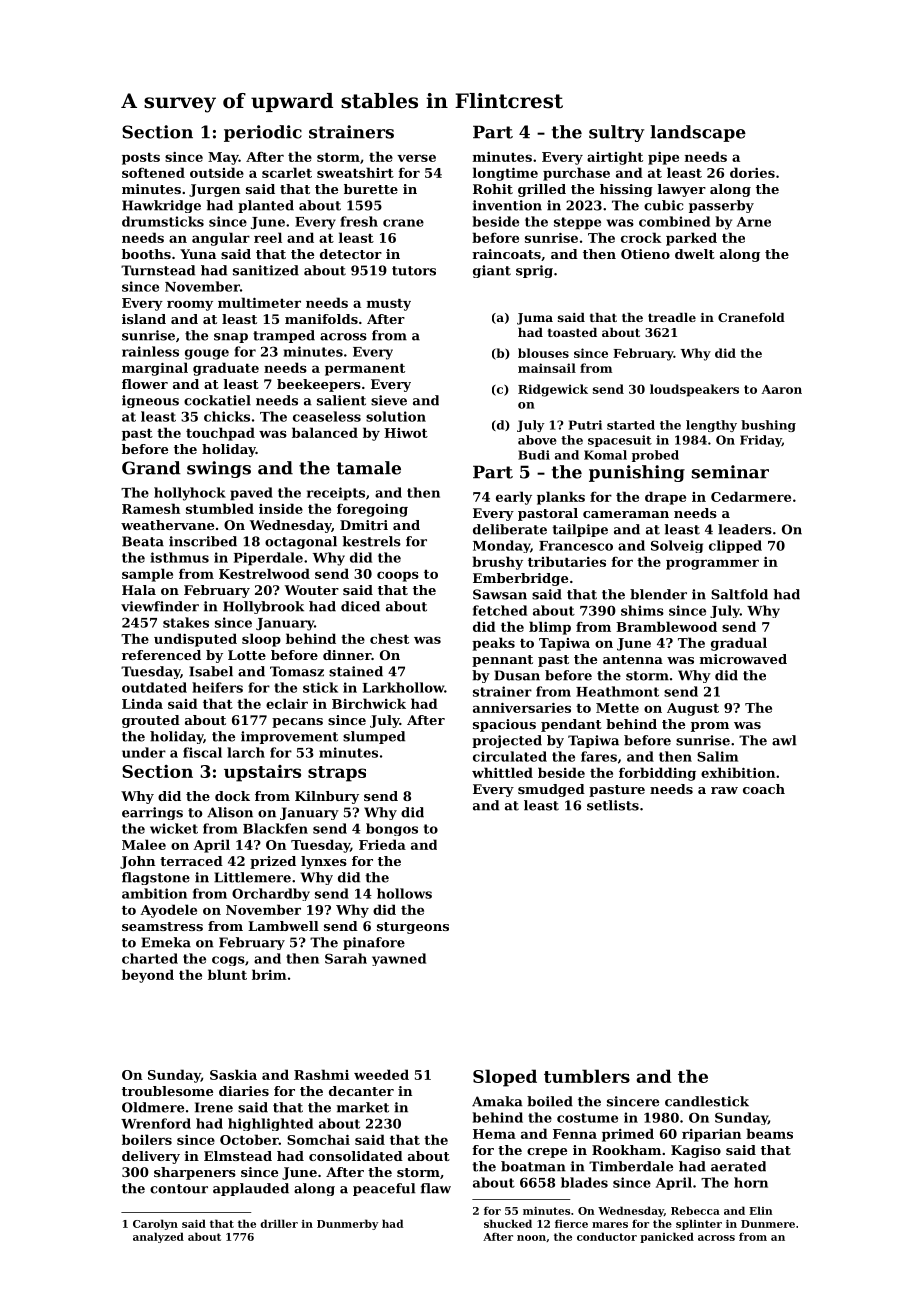 Image resolution: width=924 pixels, height=1308 pixels. Describe the element at coordinates (369, 468) in the document. I see `tamale` at that location.
